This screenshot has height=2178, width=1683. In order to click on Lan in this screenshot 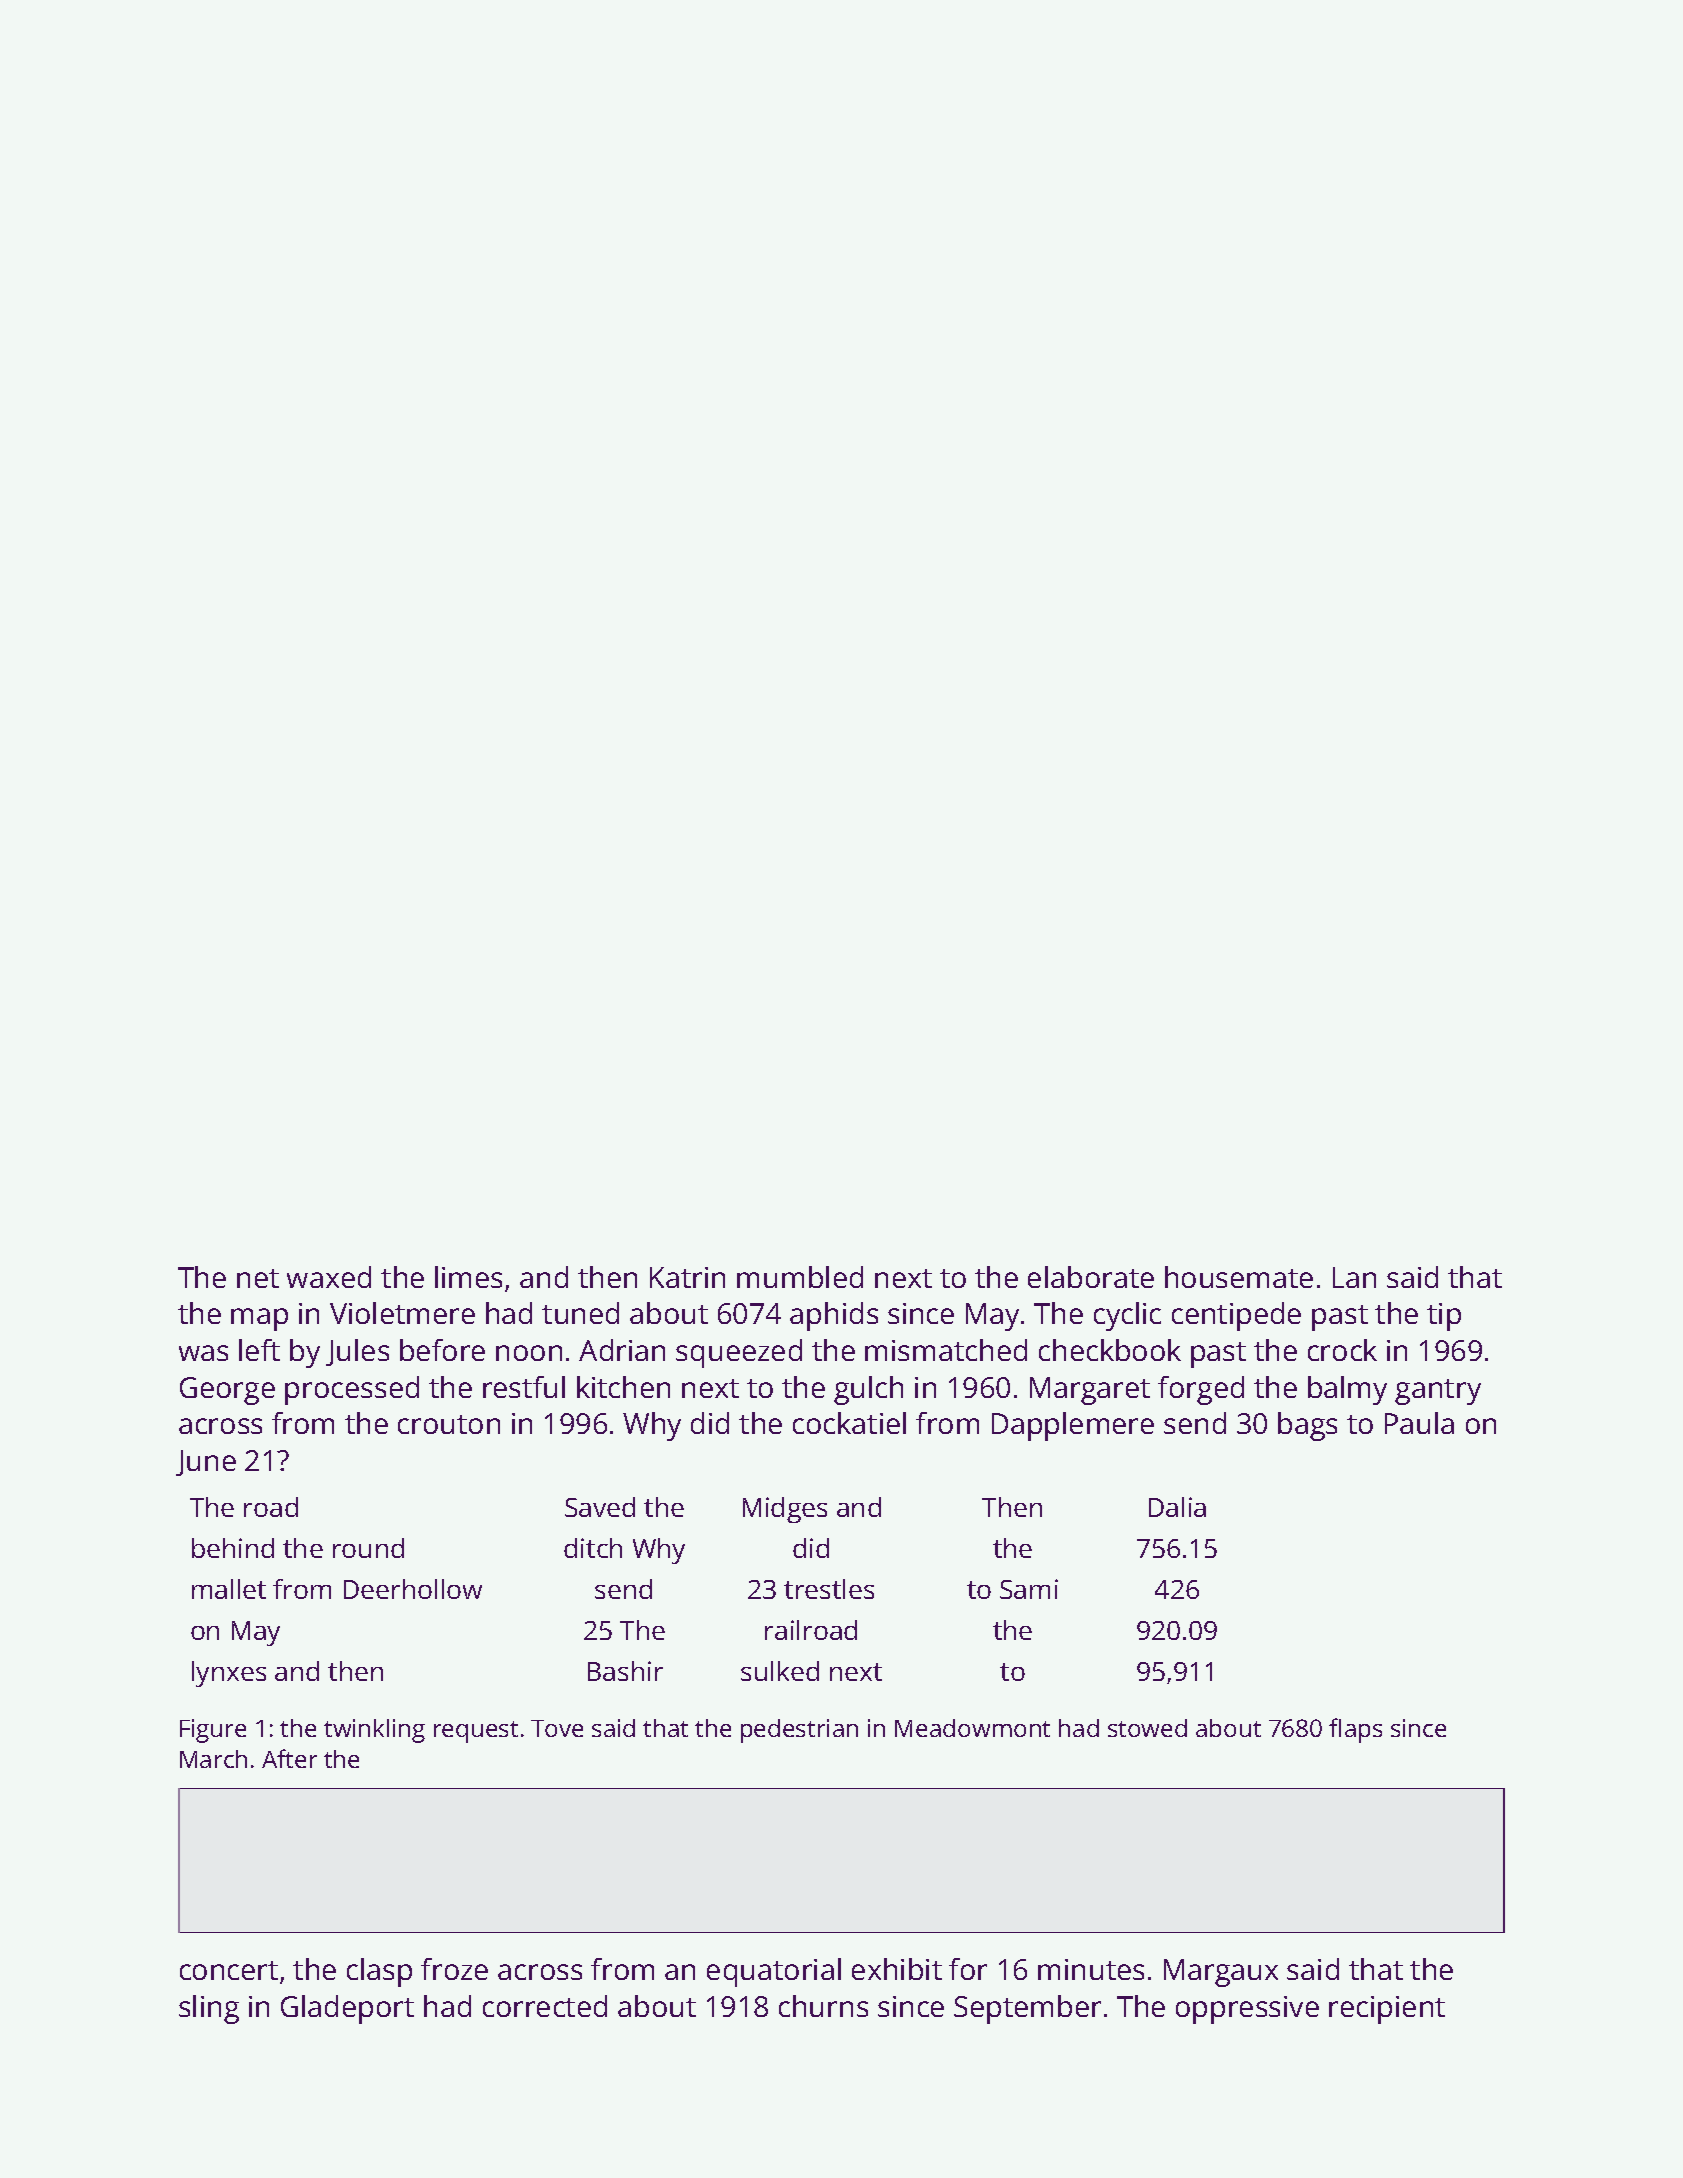, I will do `click(1354, 1277)`.
